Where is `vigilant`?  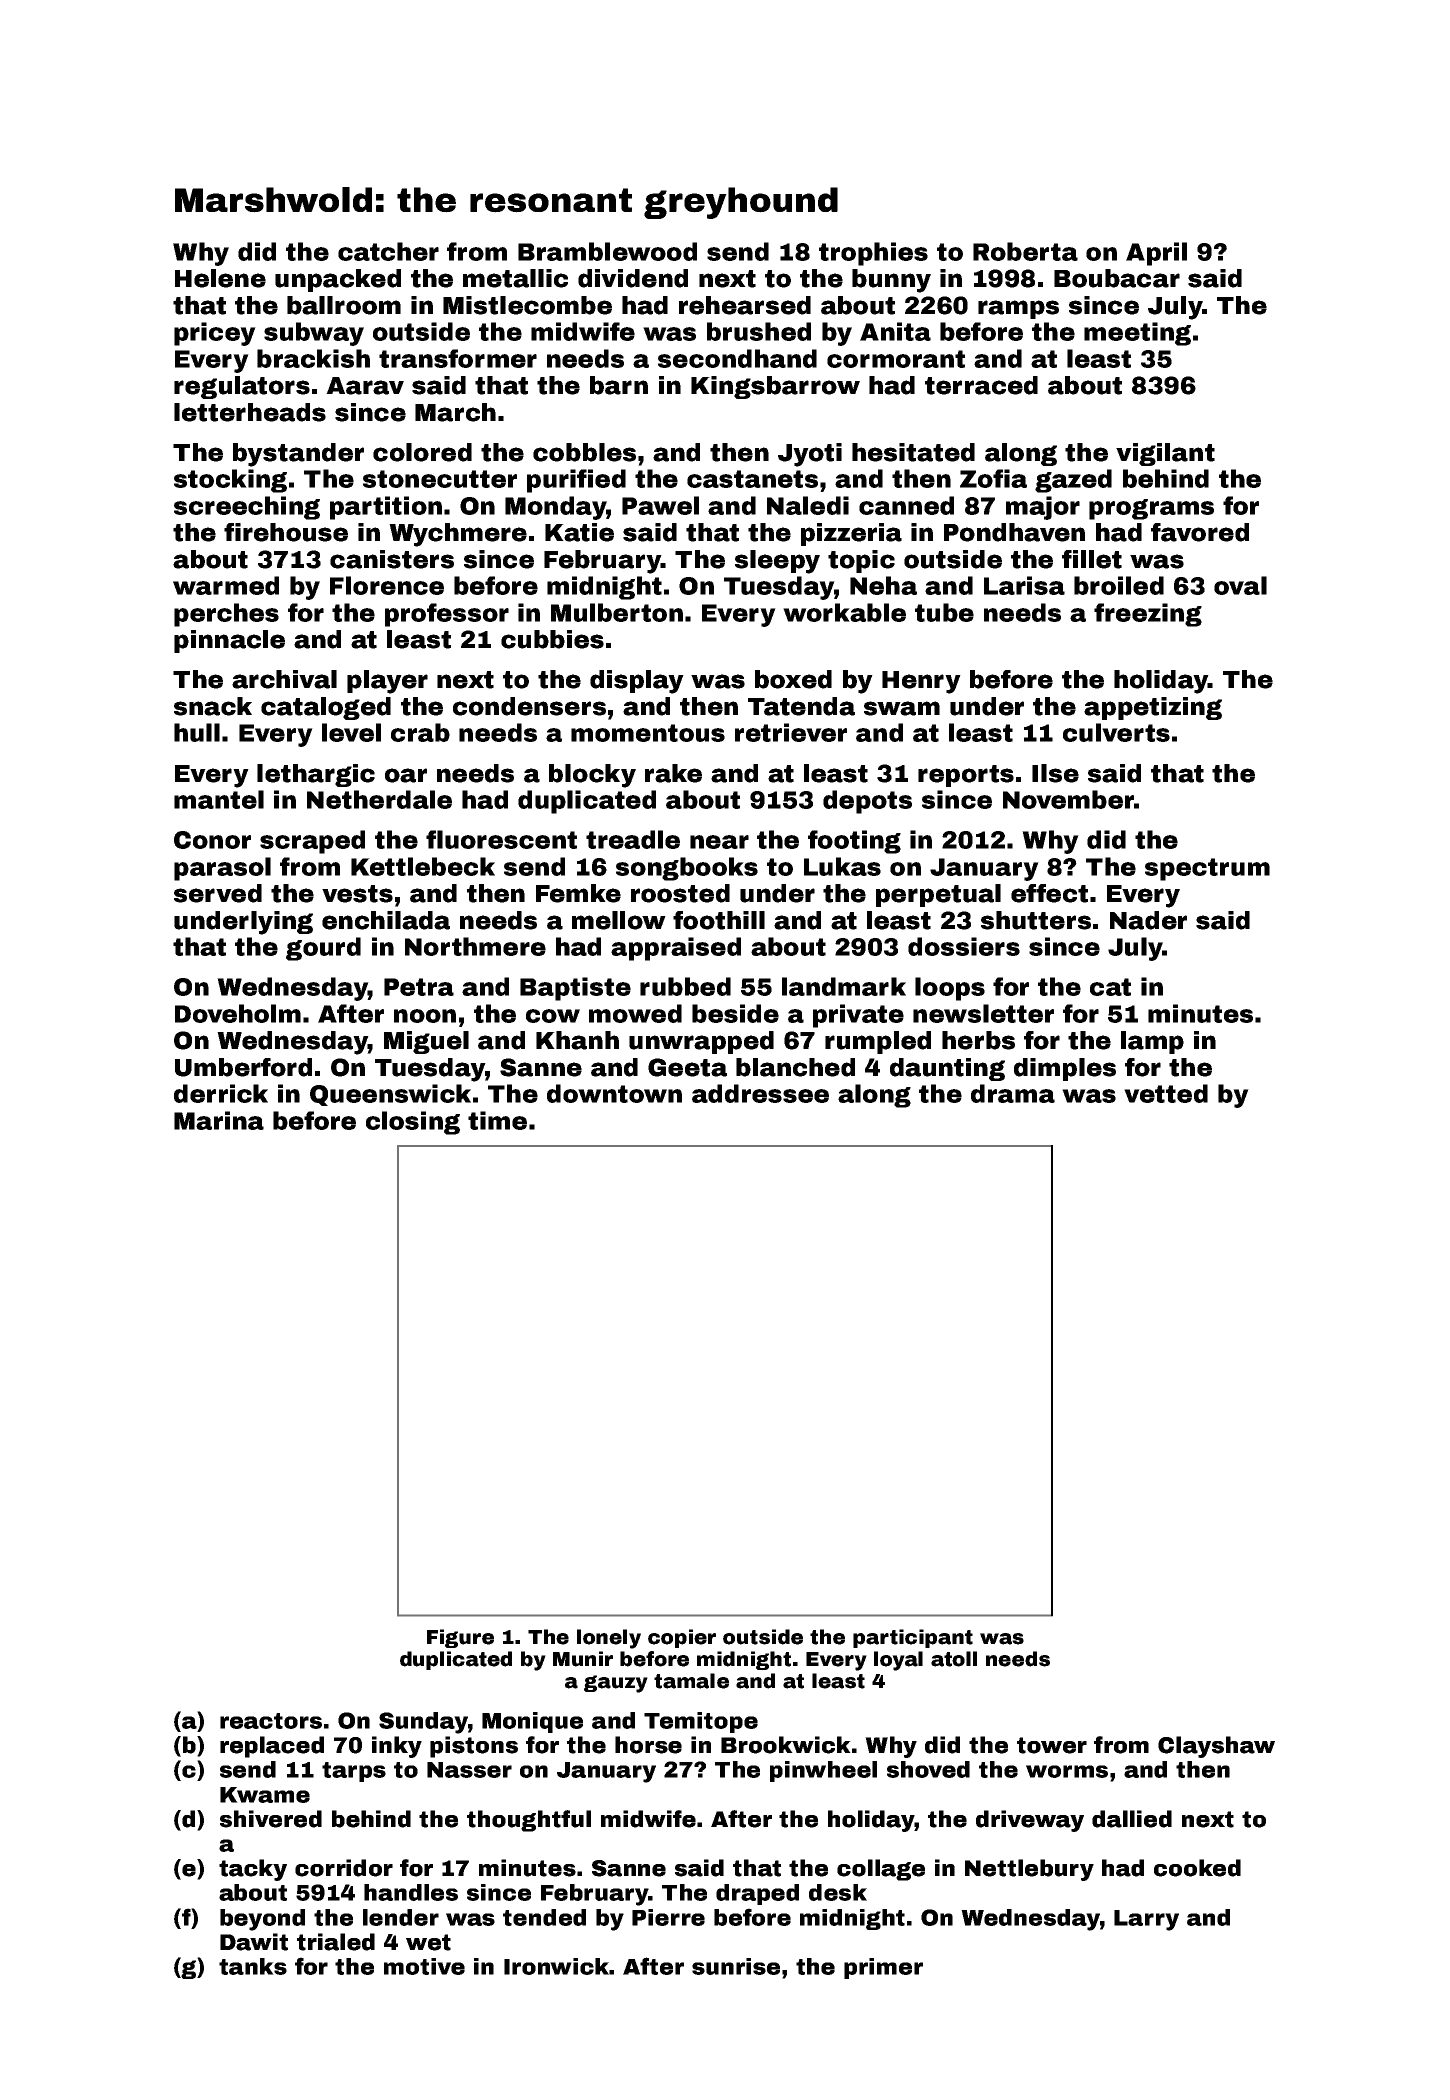 vigilant is located at coordinates (1165, 454).
